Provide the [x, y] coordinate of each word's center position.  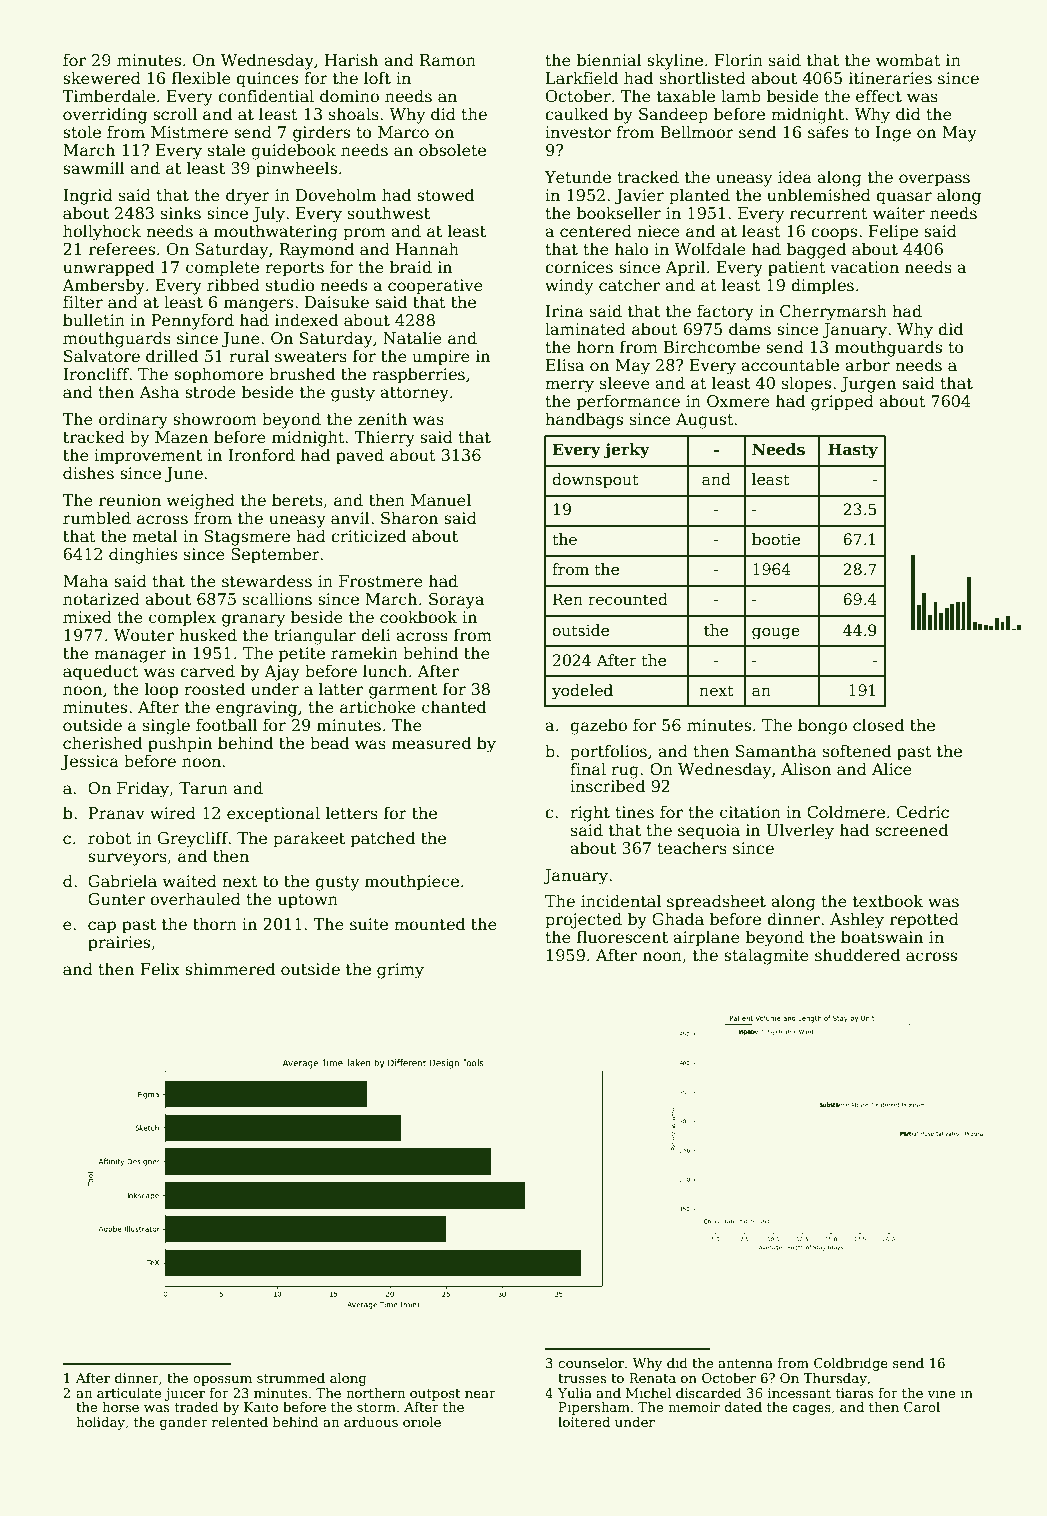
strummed [291, 1378]
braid [411, 266]
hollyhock [102, 232]
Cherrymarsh [833, 312]
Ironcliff [96, 374]
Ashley [857, 920]
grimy [400, 971]
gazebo [598, 726]
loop [161, 690]
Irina [565, 311]
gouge [776, 633]
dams [750, 329]
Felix [160, 968]
